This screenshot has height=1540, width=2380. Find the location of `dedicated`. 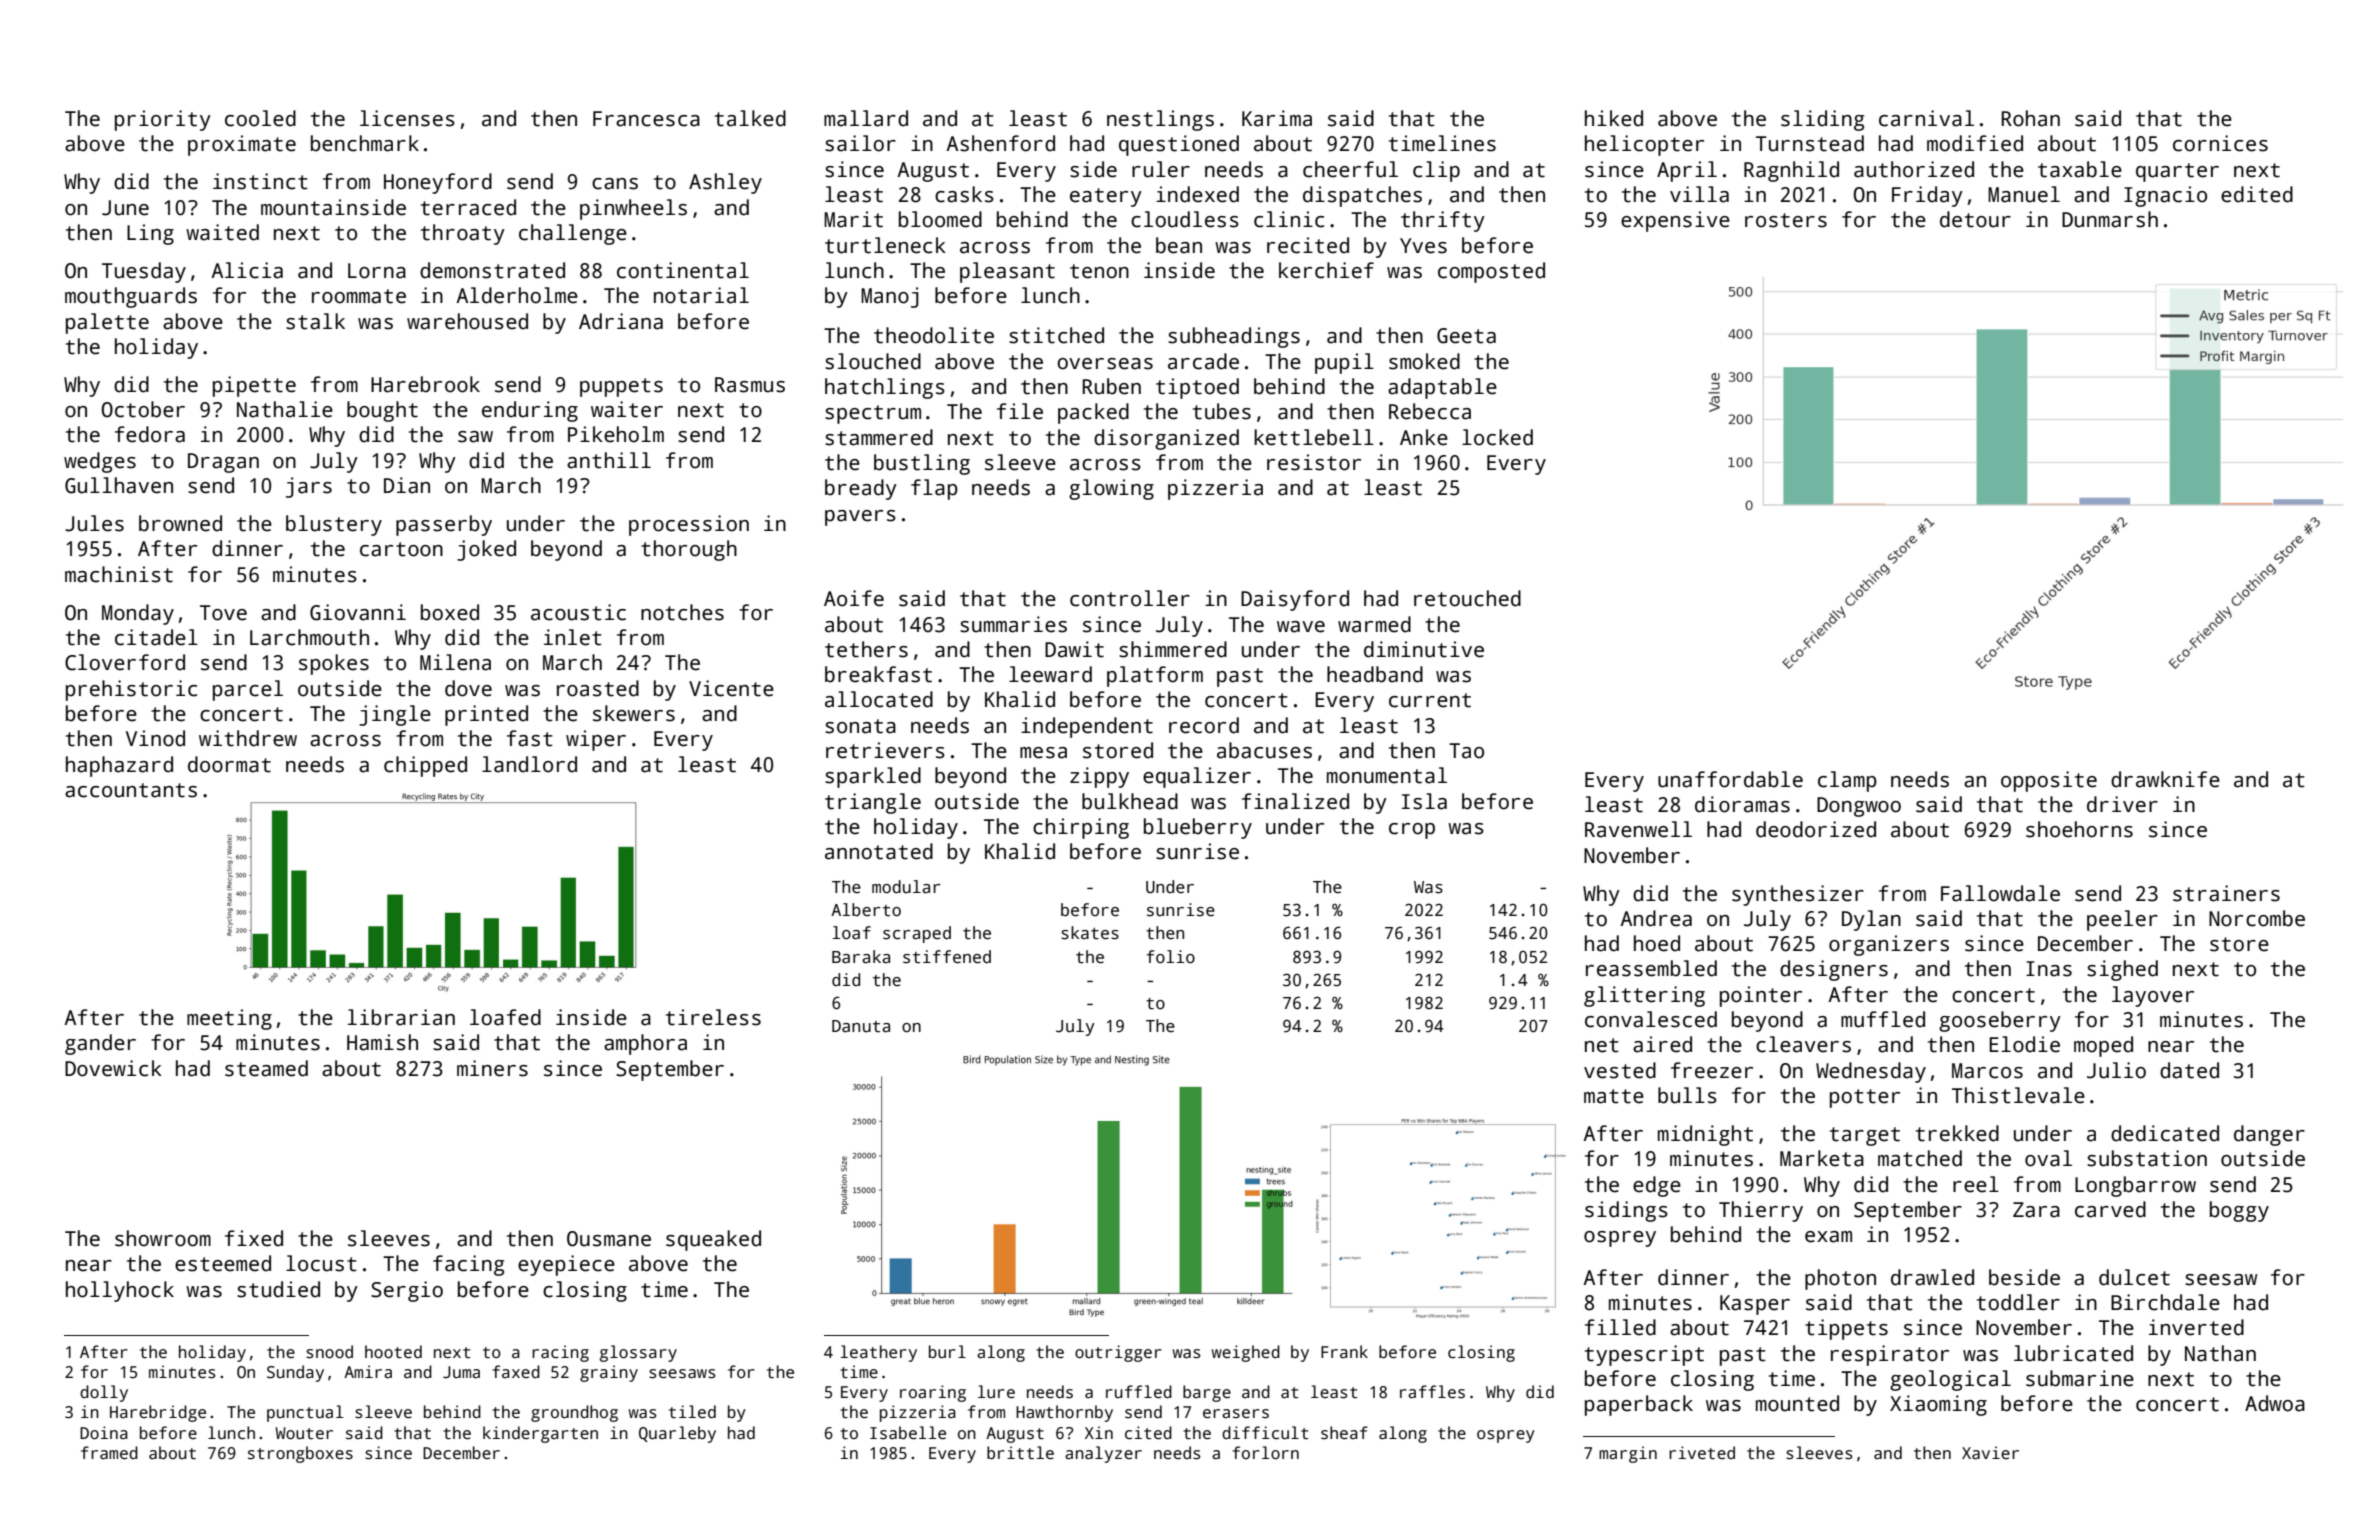

dedicated is located at coordinates (2165, 1133).
